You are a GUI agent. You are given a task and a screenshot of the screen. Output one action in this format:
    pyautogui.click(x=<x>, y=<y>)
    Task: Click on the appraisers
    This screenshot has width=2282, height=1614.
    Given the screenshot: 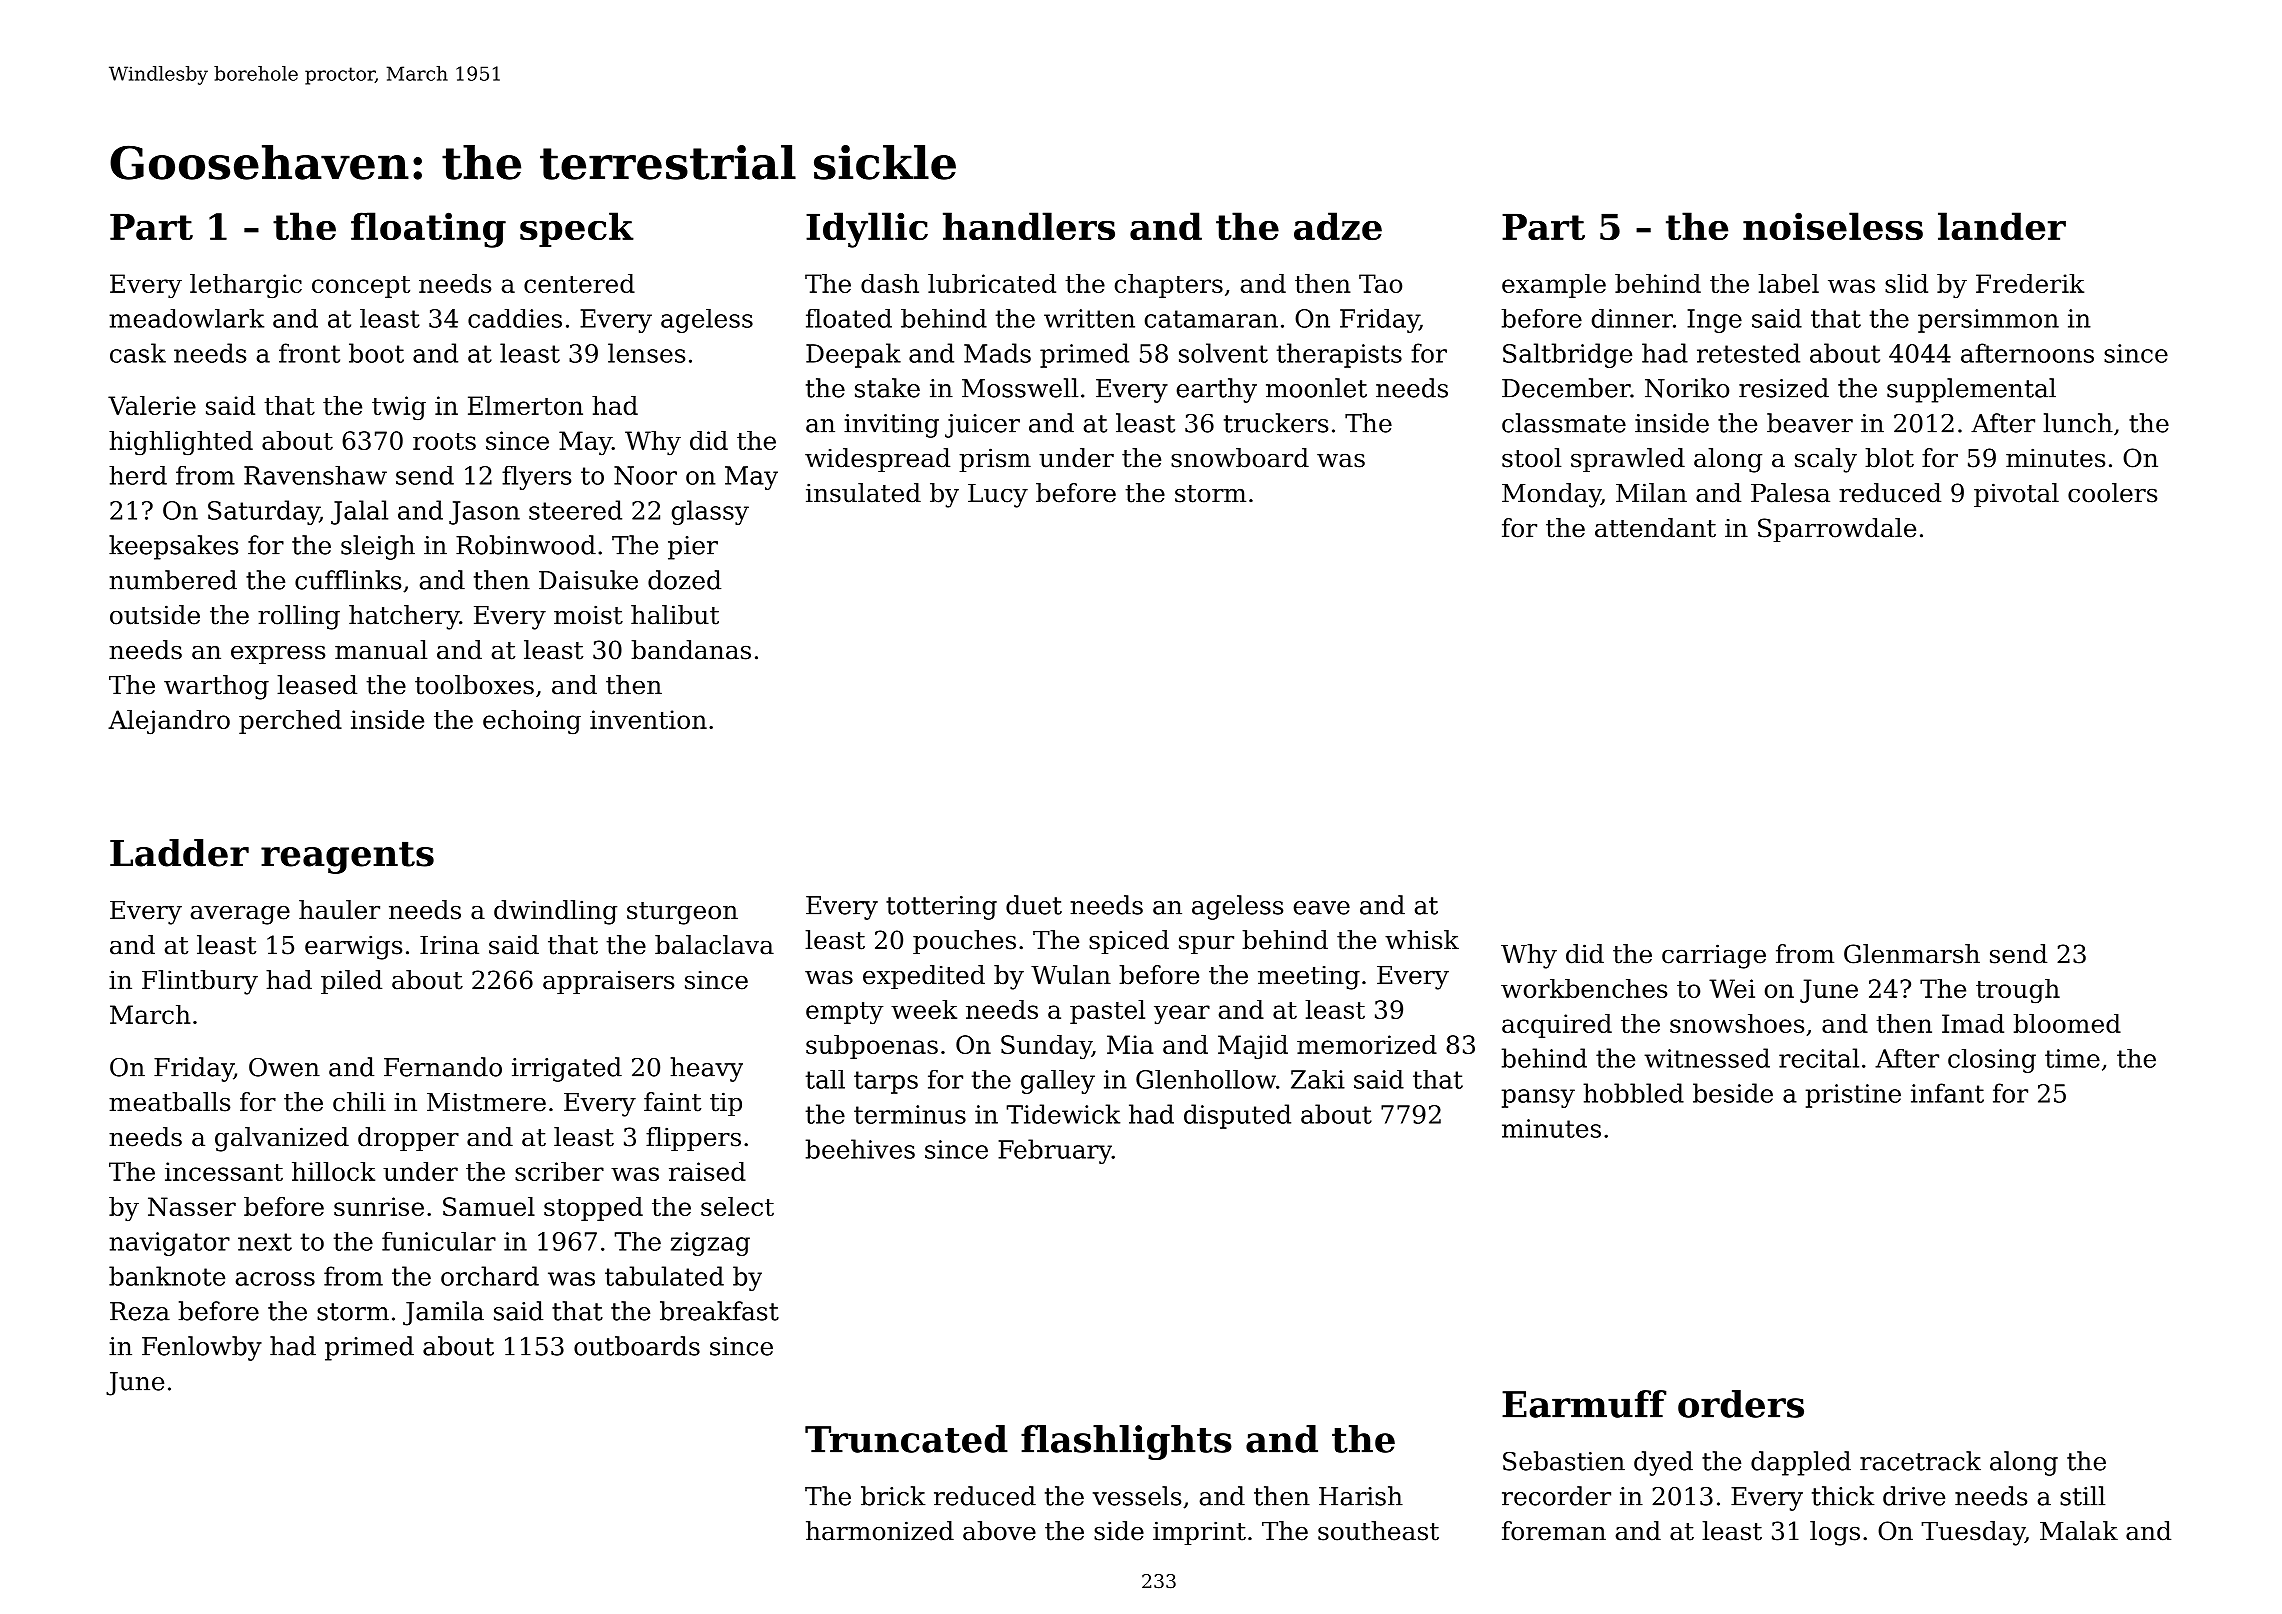 What is the action you would take?
    pyautogui.click(x=608, y=982)
